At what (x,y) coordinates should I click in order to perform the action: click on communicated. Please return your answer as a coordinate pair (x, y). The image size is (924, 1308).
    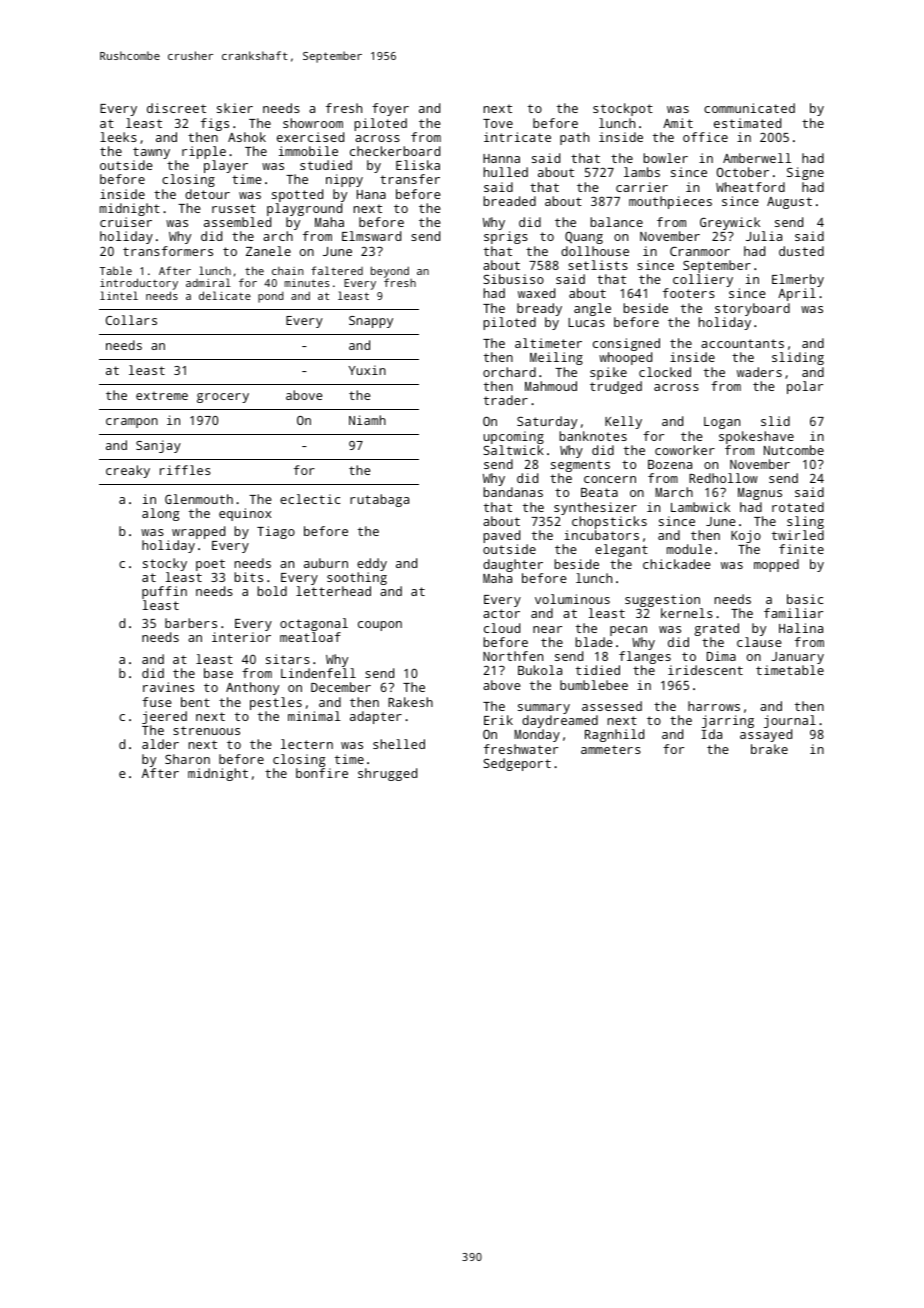
    Looking at the image, I should click on (749, 108).
